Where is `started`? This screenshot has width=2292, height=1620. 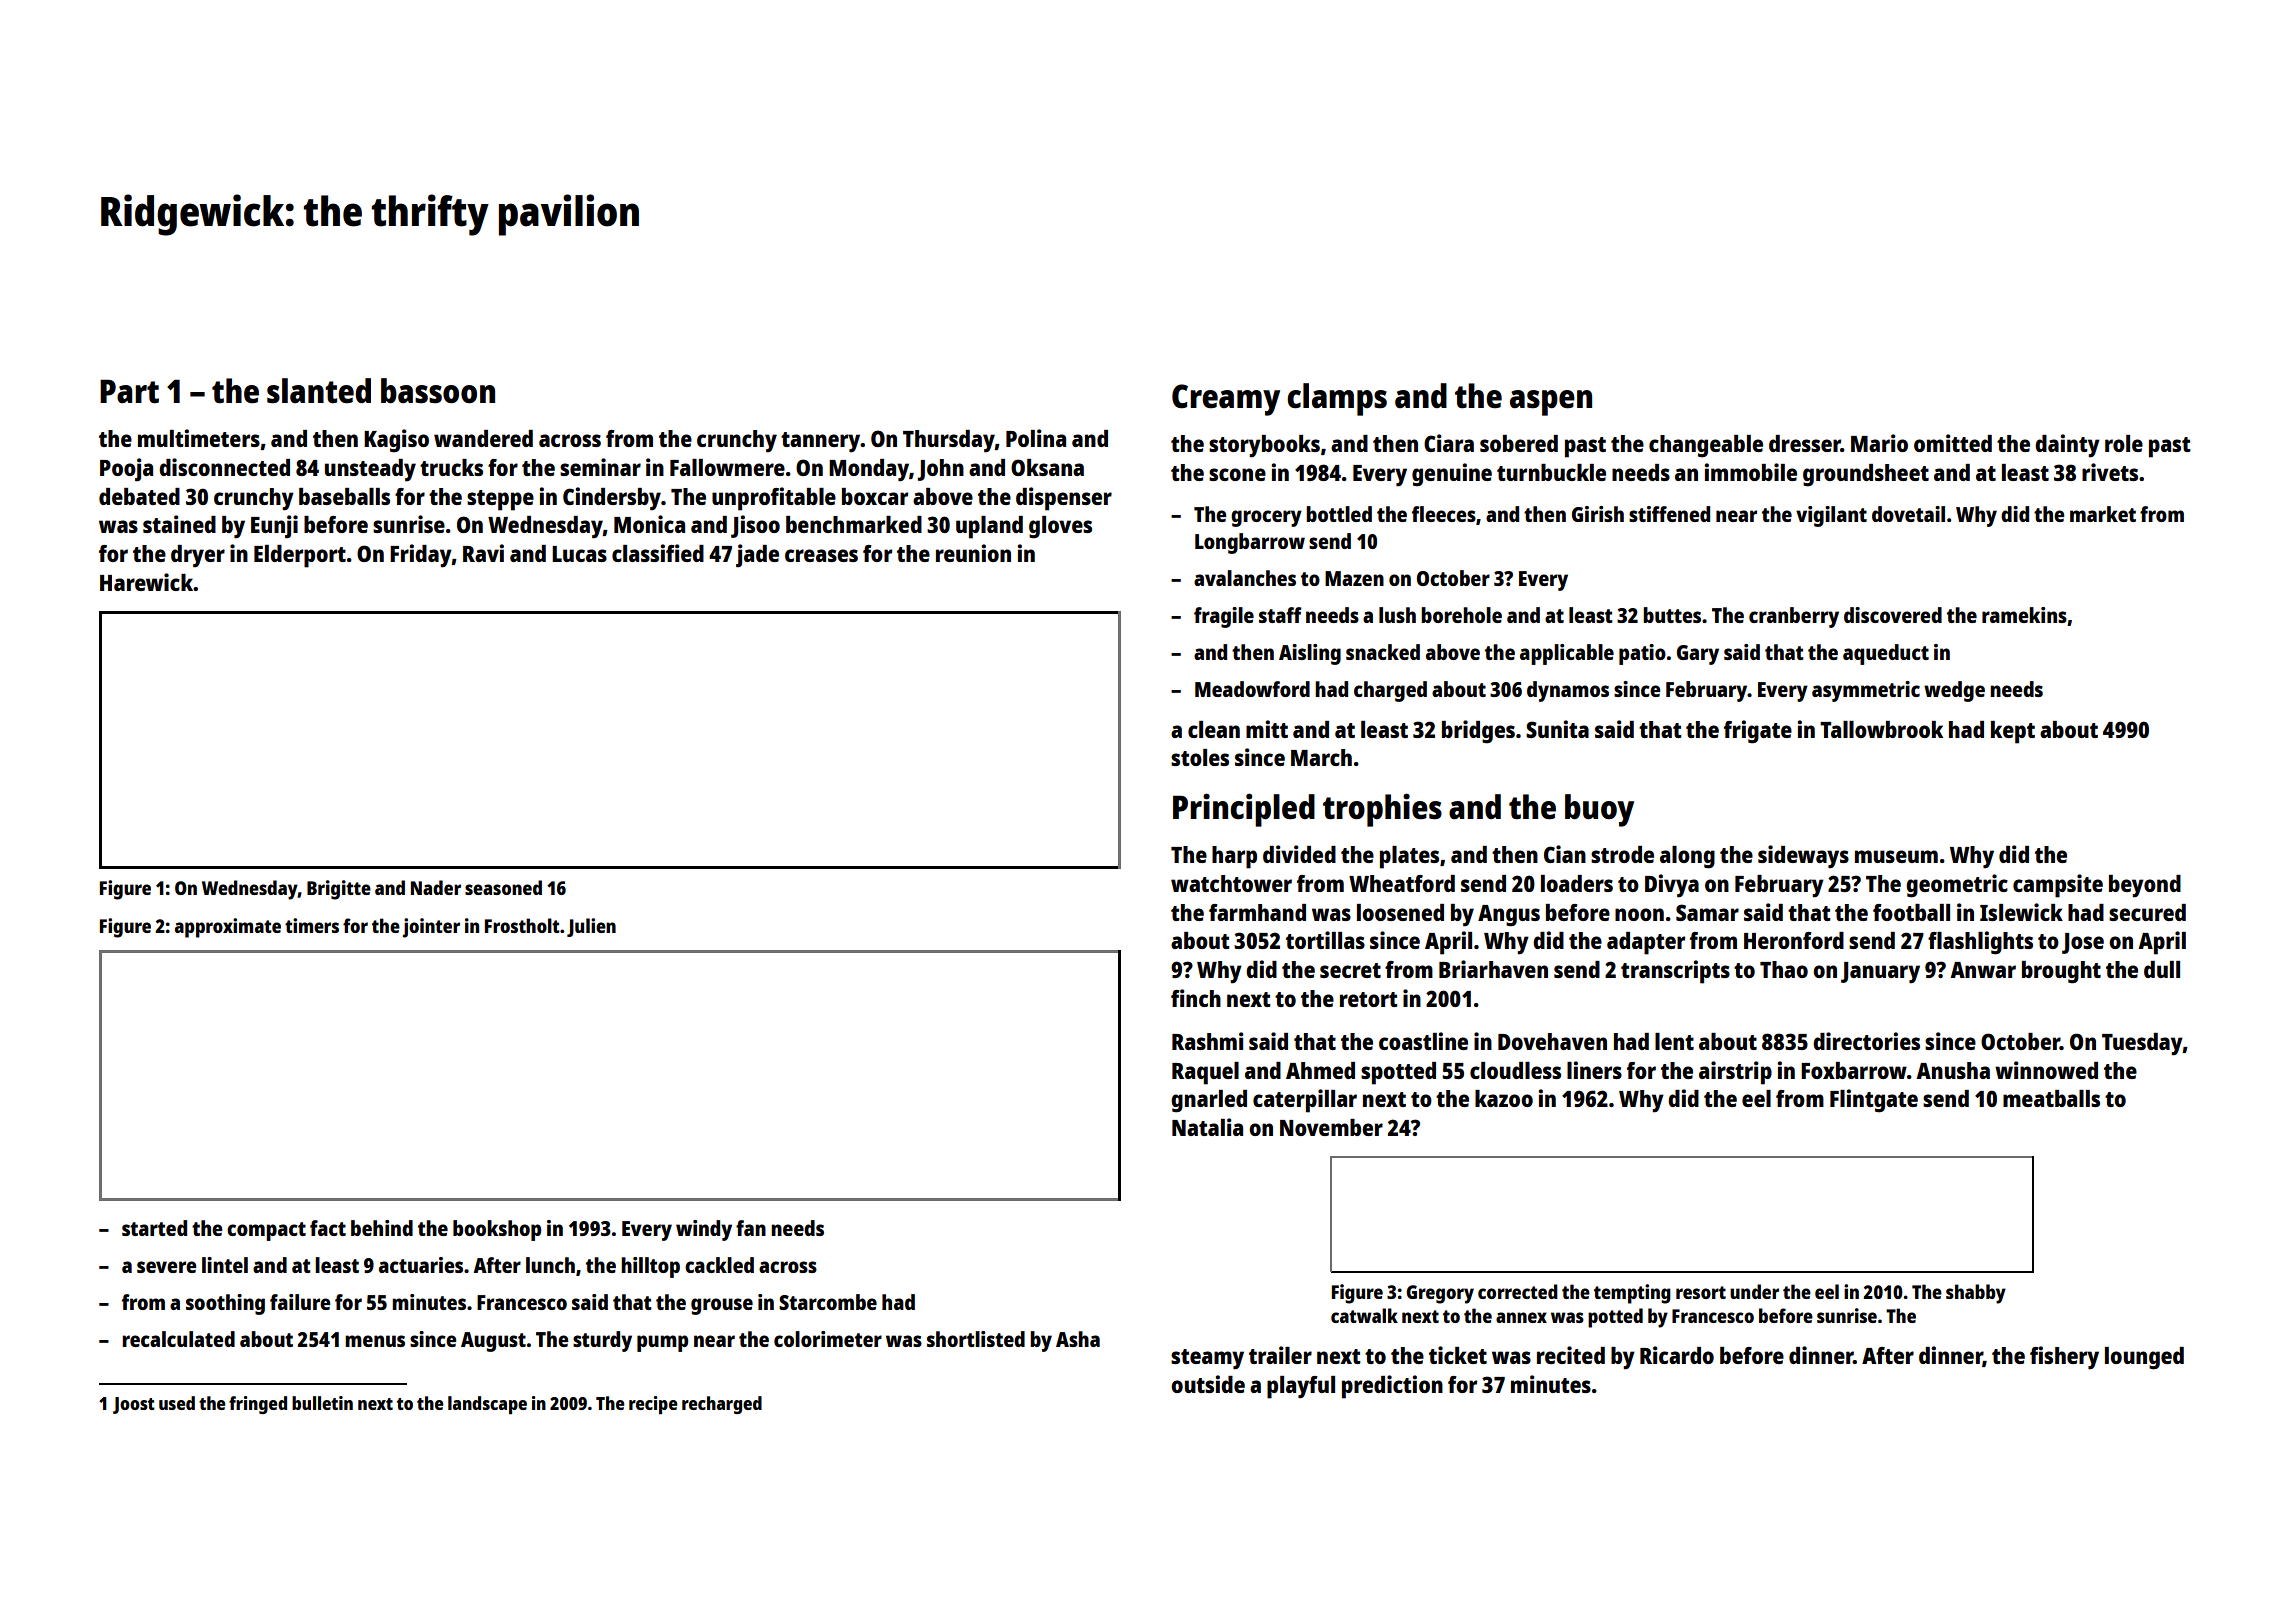 started is located at coordinates (154, 1228).
